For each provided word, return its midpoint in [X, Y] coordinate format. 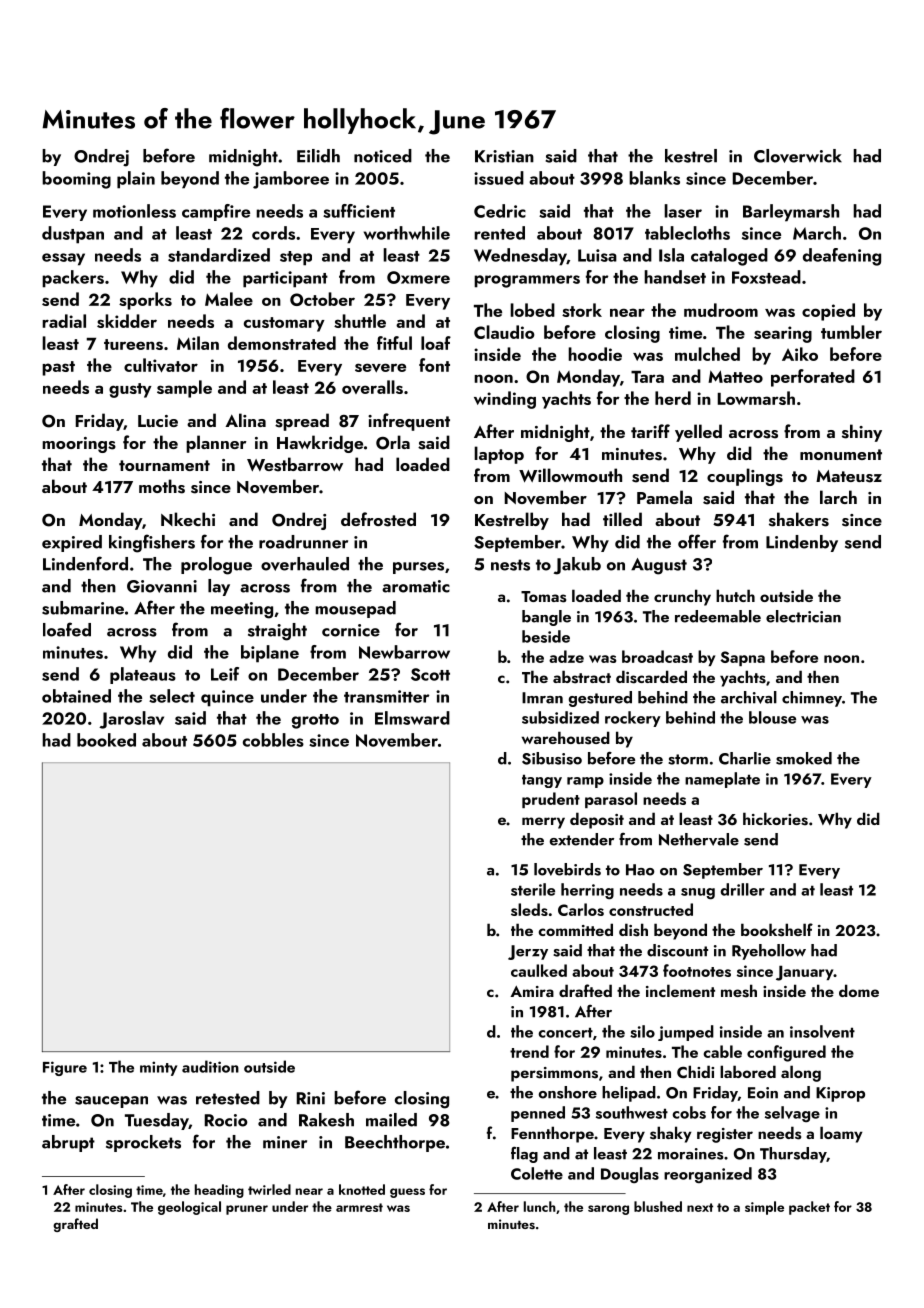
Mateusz [849, 476]
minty [158, 1068]
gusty [130, 390]
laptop [499, 455]
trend [529, 1051]
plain [136, 180]
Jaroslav [131, 720]
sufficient [359, 211]
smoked [804, 758]
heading [219, 1191]
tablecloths [687, 233]
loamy [841, 1134]
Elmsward [412, 718]
